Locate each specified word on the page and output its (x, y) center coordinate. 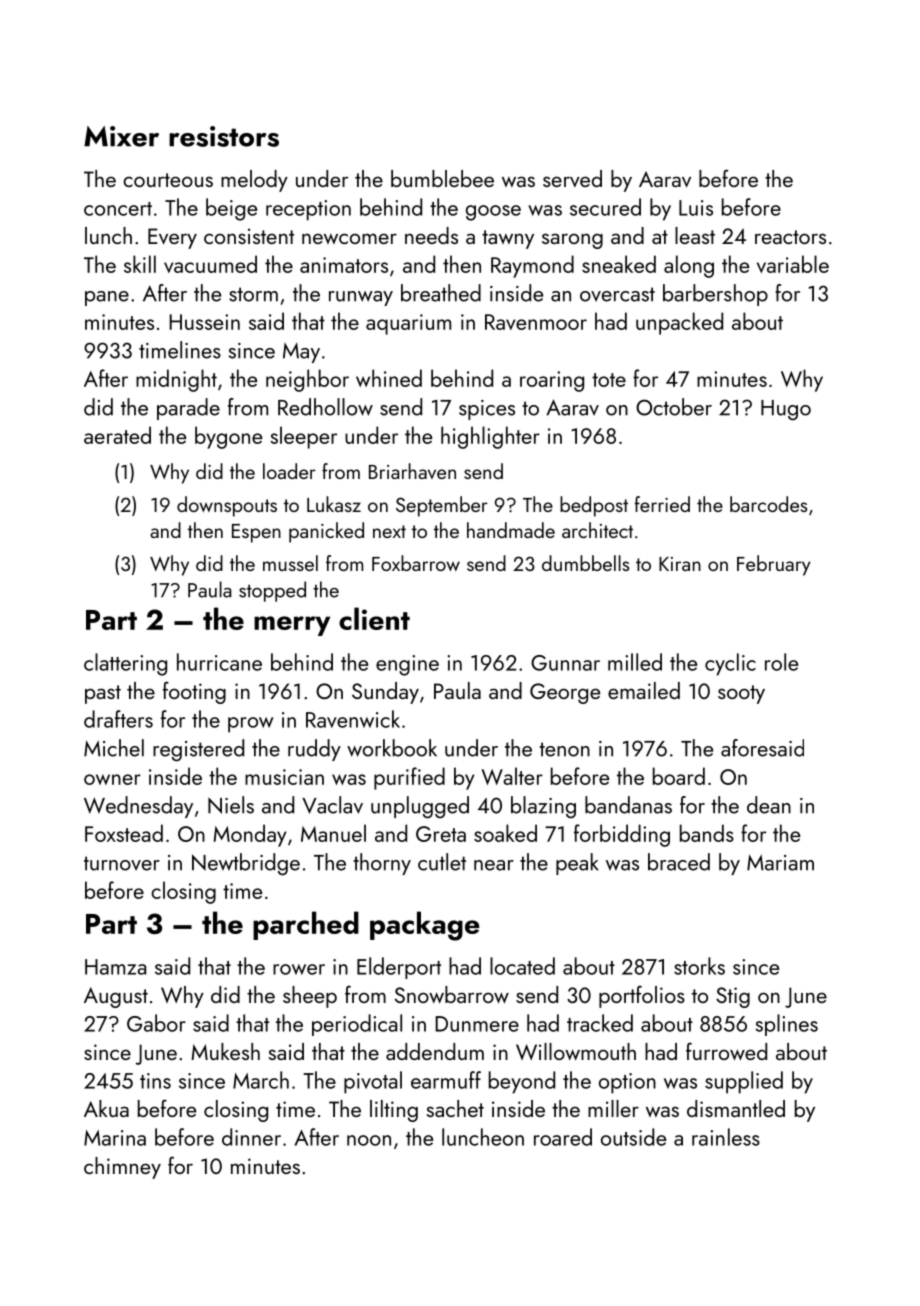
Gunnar (565, 663)
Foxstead (124, 833)
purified (409, 778)
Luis (696, 208)
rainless (726, 1137)
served (572, 178)
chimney (122, 1168)
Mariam (780, 862)
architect (597, 530)
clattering (125, 664)
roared (563, 1137)
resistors (224, 136)
